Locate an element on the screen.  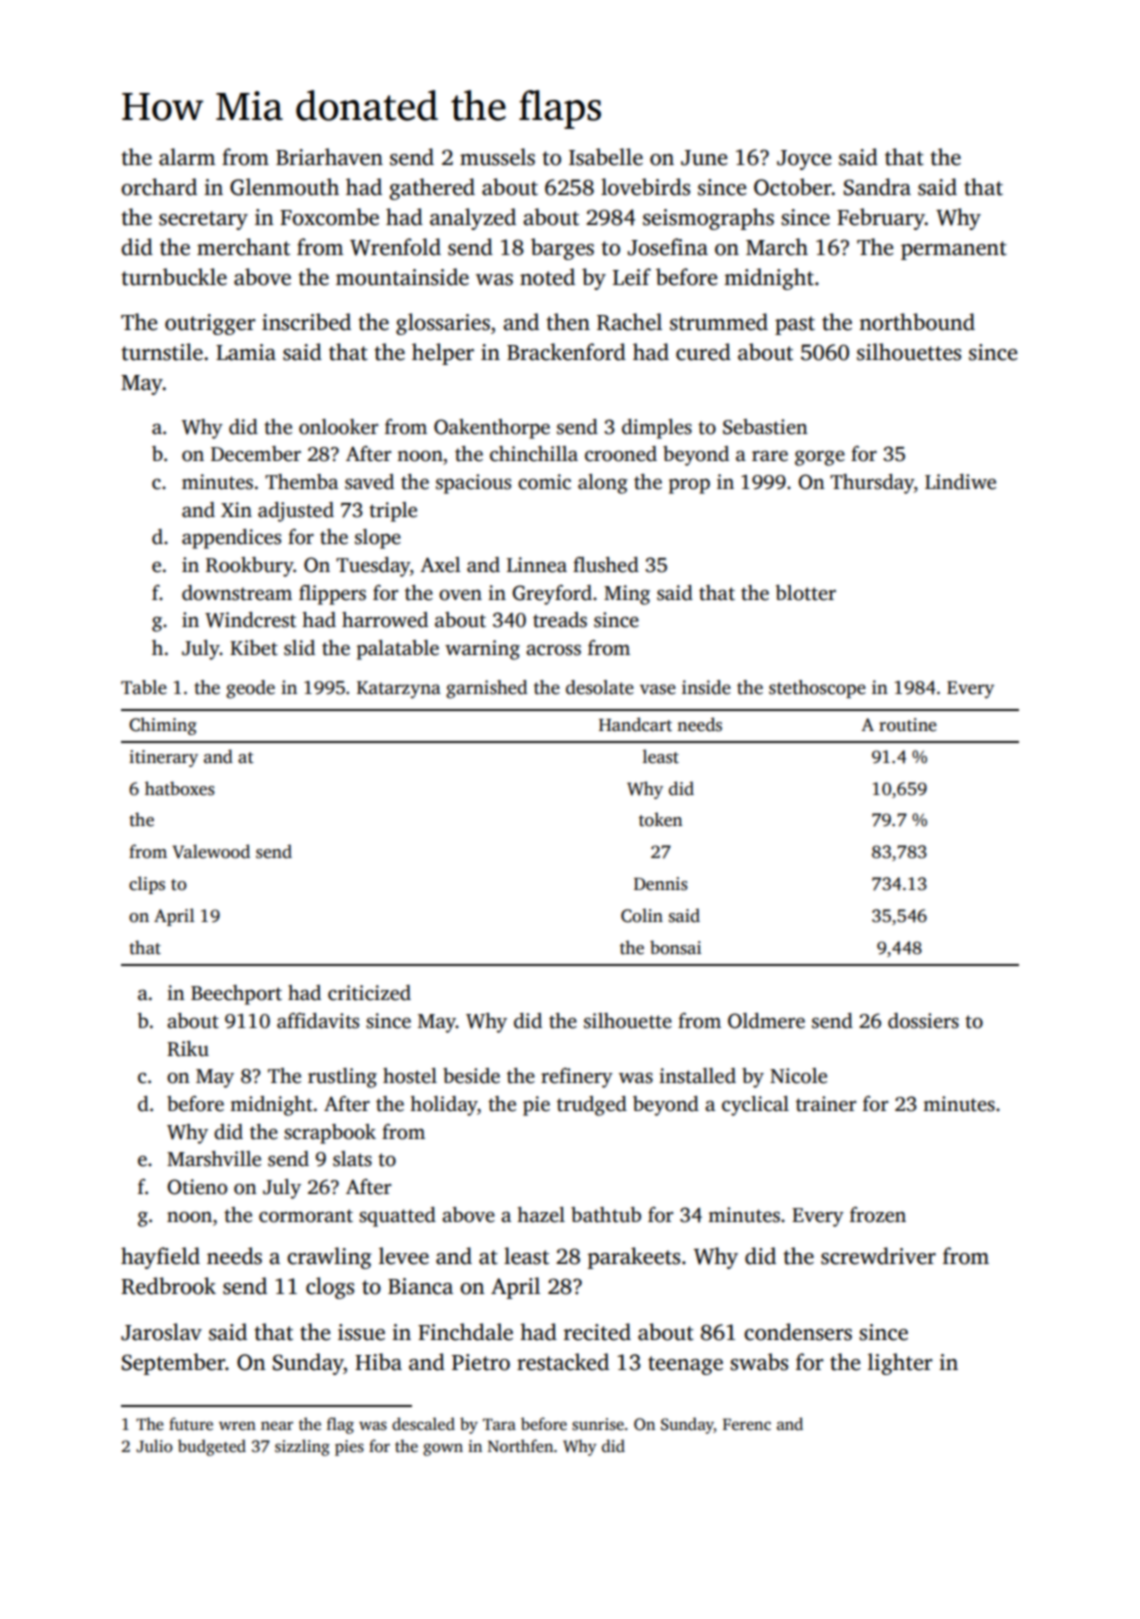
gathered is located at coordinates (432, 189).
